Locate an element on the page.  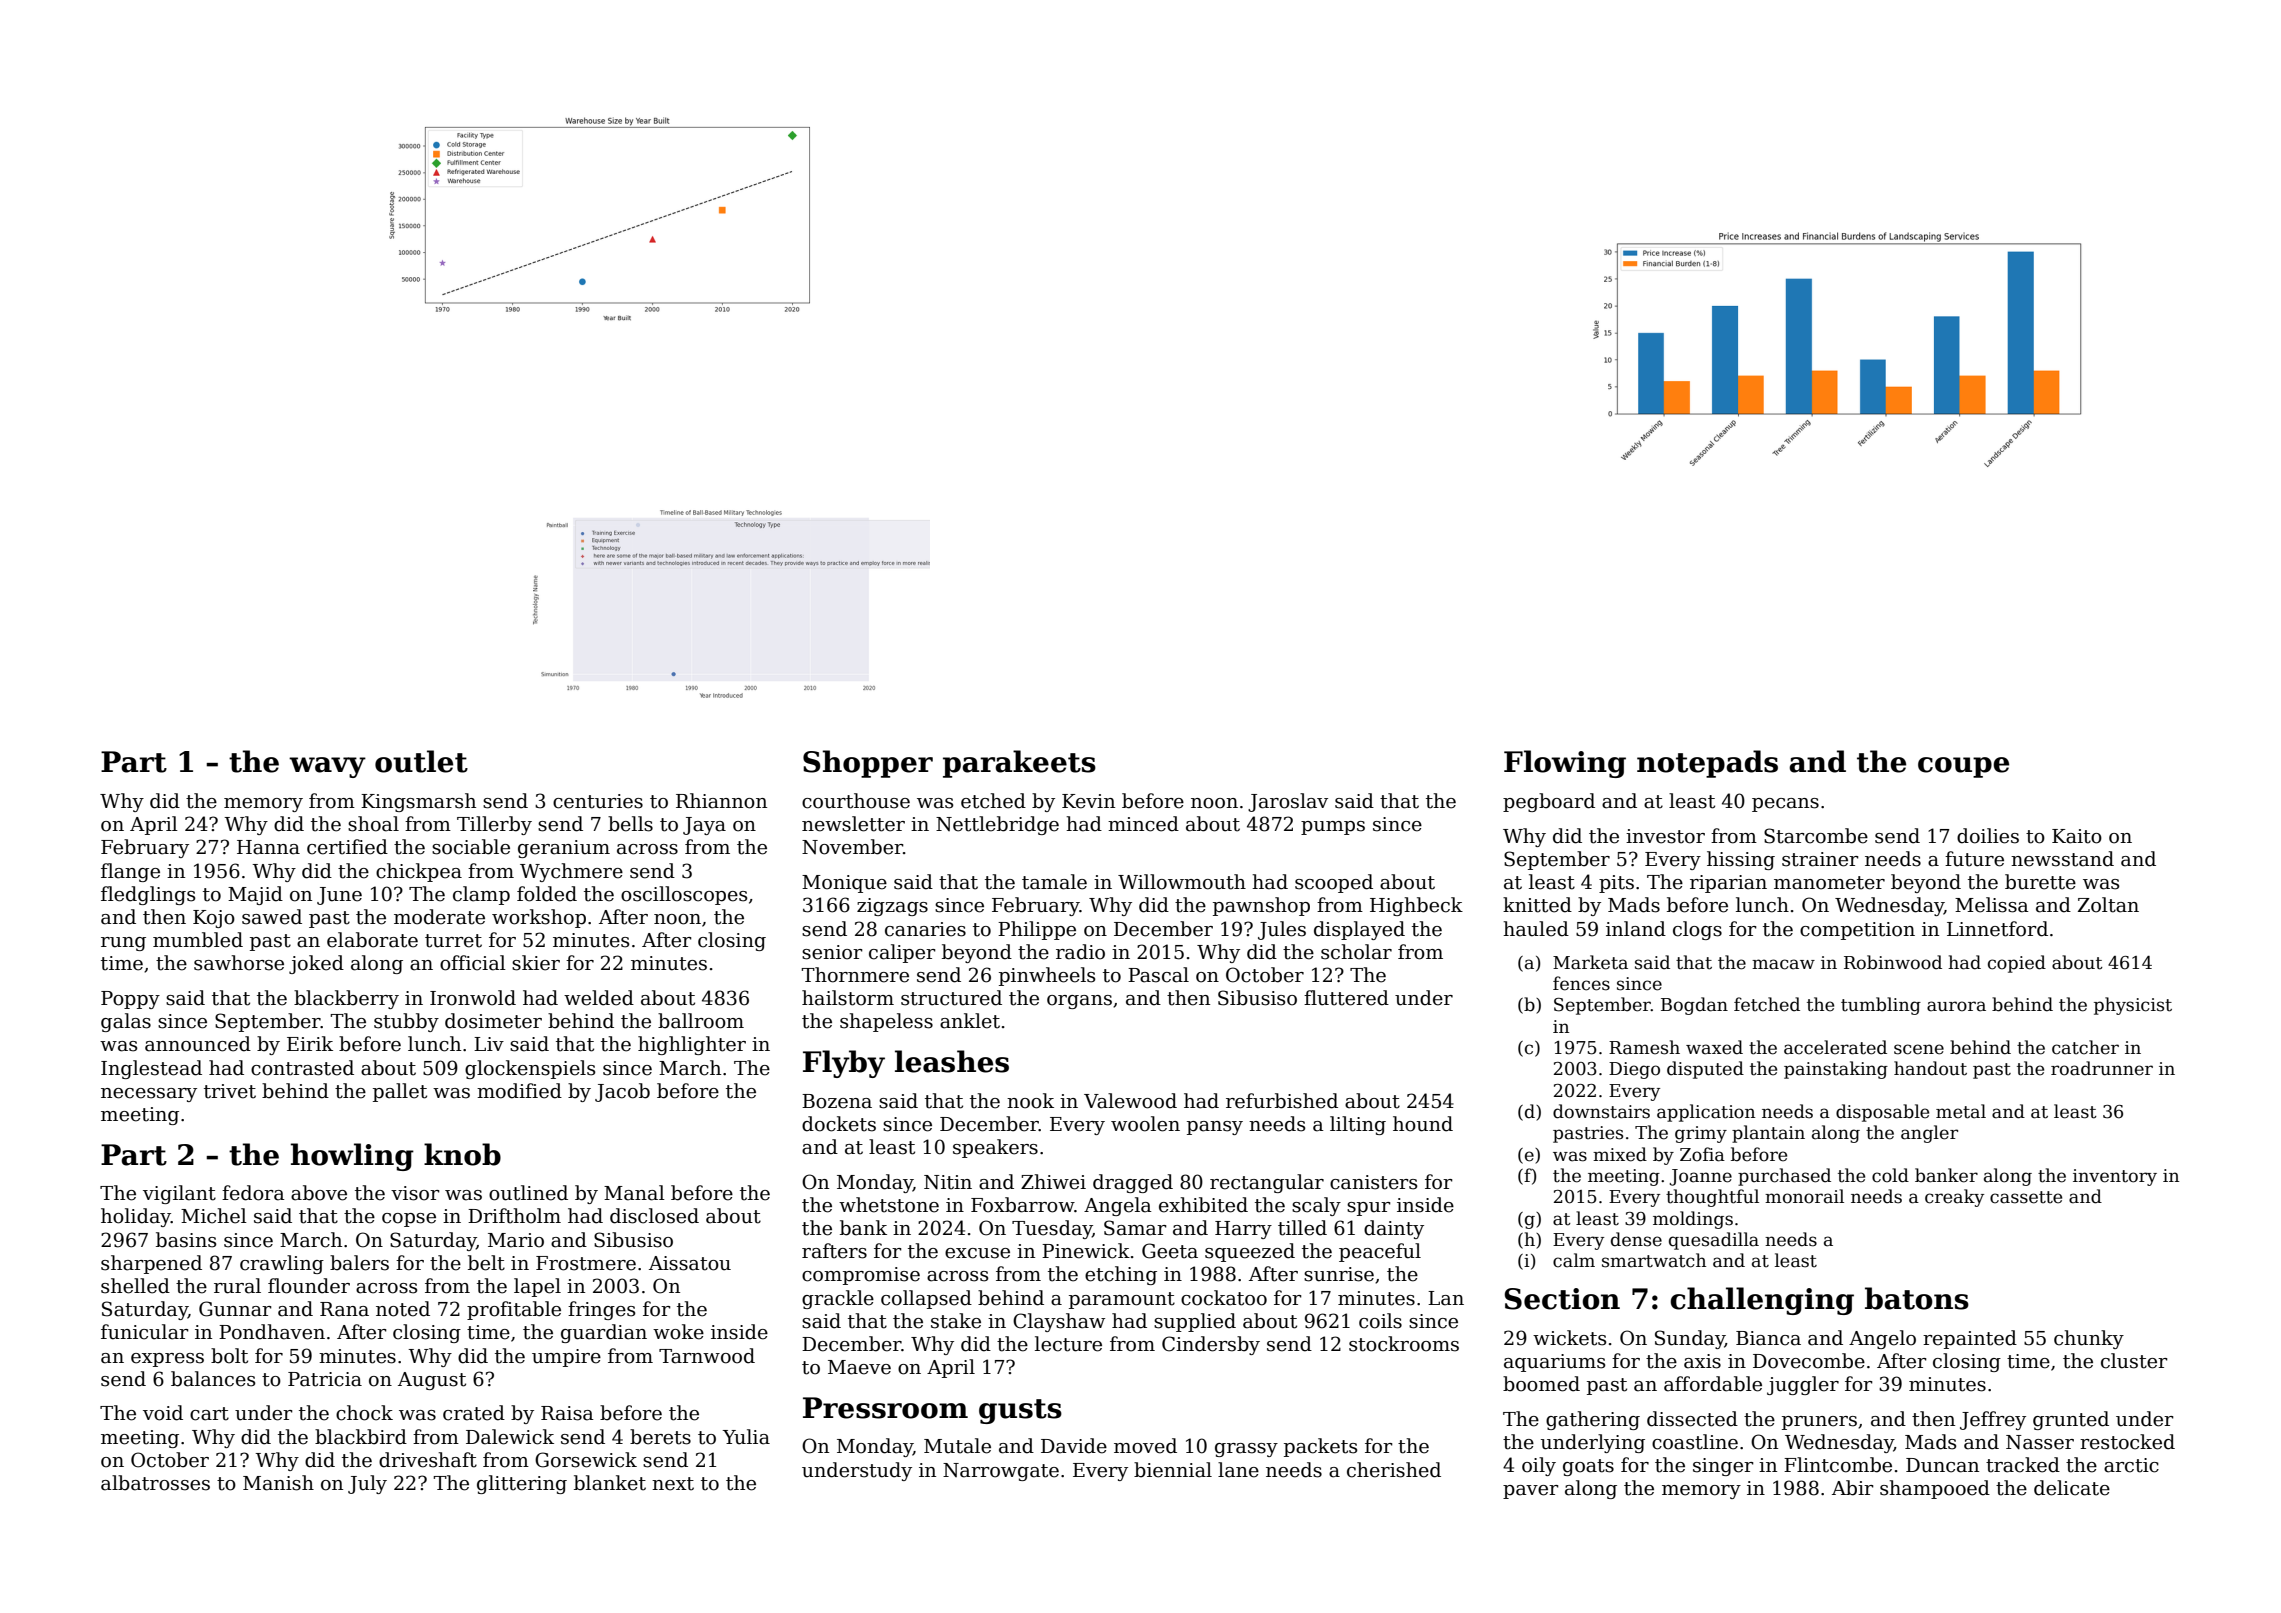
Flowing is located at coordinates (1565, 764).
